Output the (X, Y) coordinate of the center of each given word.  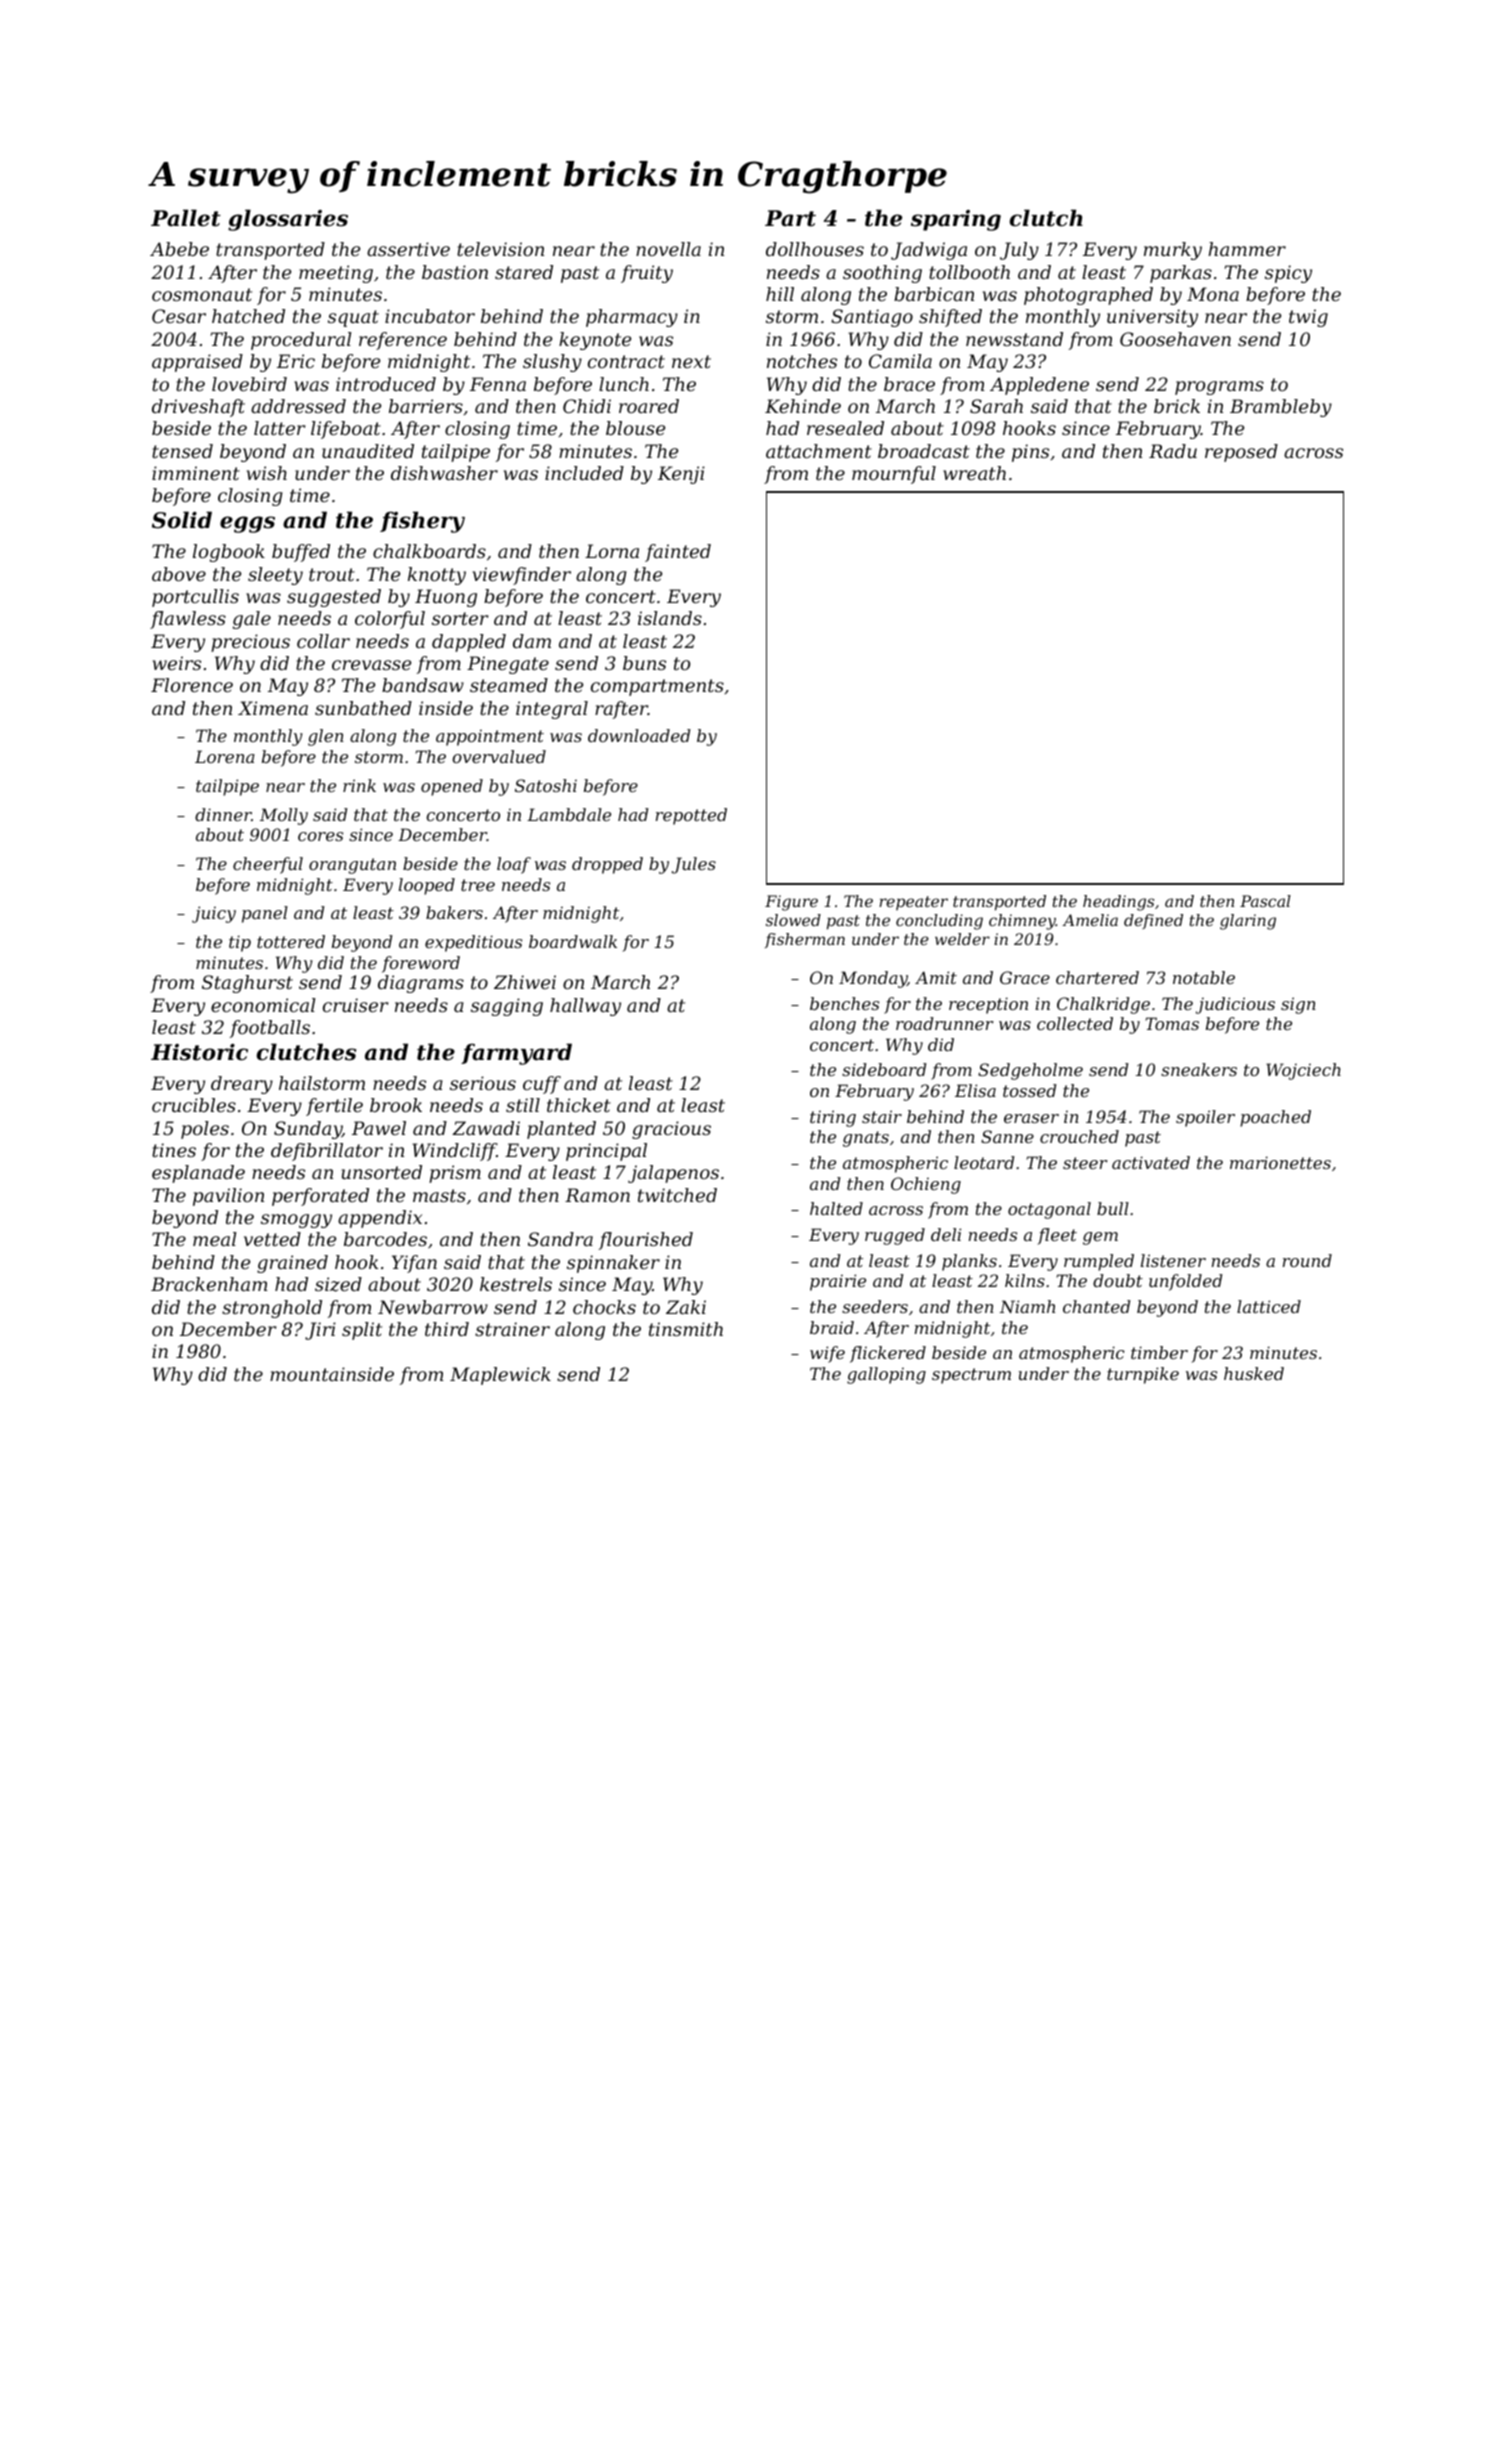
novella (668, 249)
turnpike (1143, 1375)
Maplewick (500, 1376)
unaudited (368, 451)
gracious (671, 1130)
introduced (386, 384)
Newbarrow (433, 1307)
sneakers (1199, 1069)
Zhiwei (525, 982)
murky (1173, 251)
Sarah (996, 406)
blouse (635, 428)
